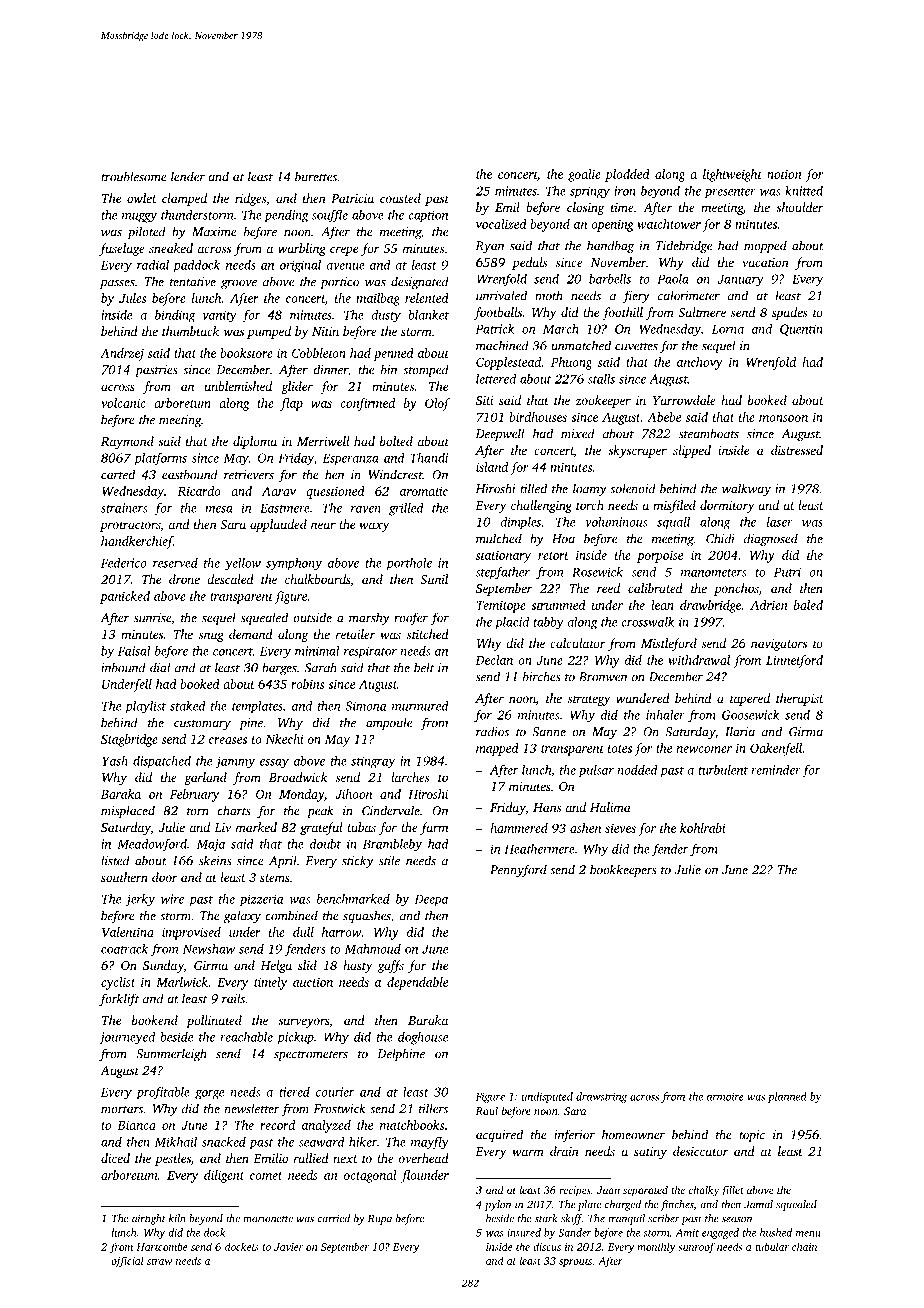 This document has height=1308, width=924. What do you see at coordinates (508, 363) in the document?
I see `Copplestead` at bounding box center [508, 363].
